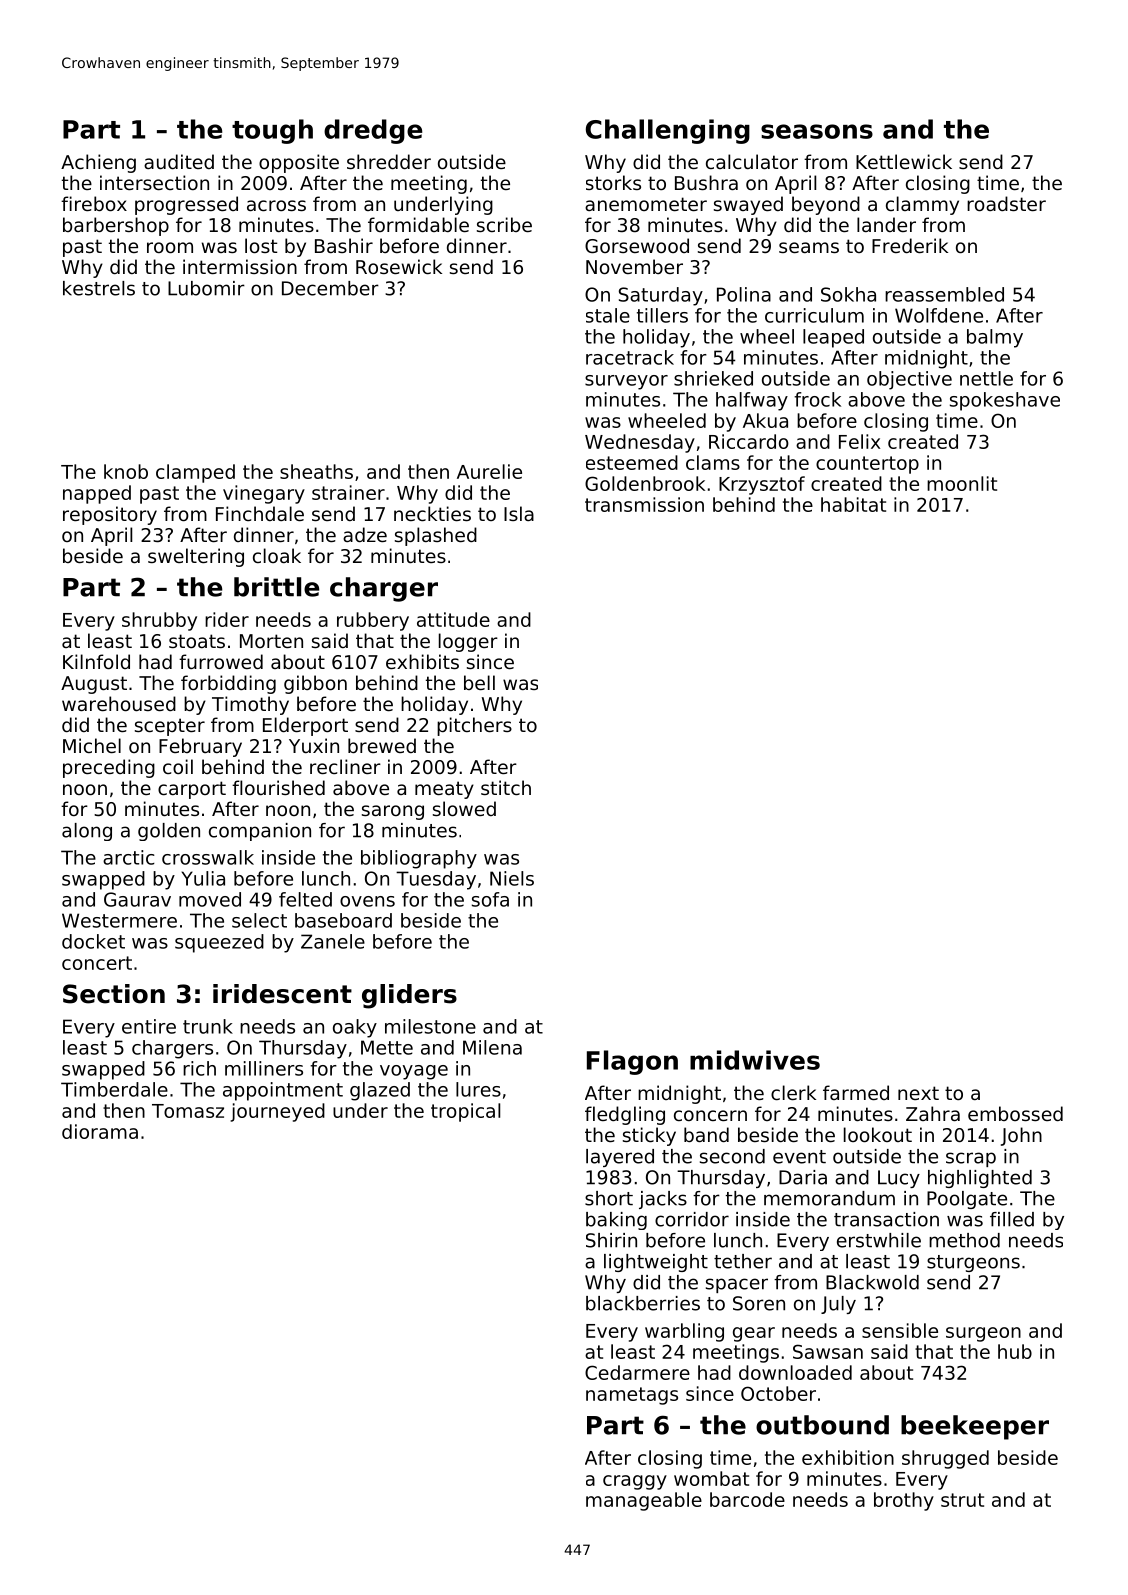 The width and height of the page is (1128, 1595). Describe the element at coordinates (373, 621) in the page. I see `rubbery` at that location.
